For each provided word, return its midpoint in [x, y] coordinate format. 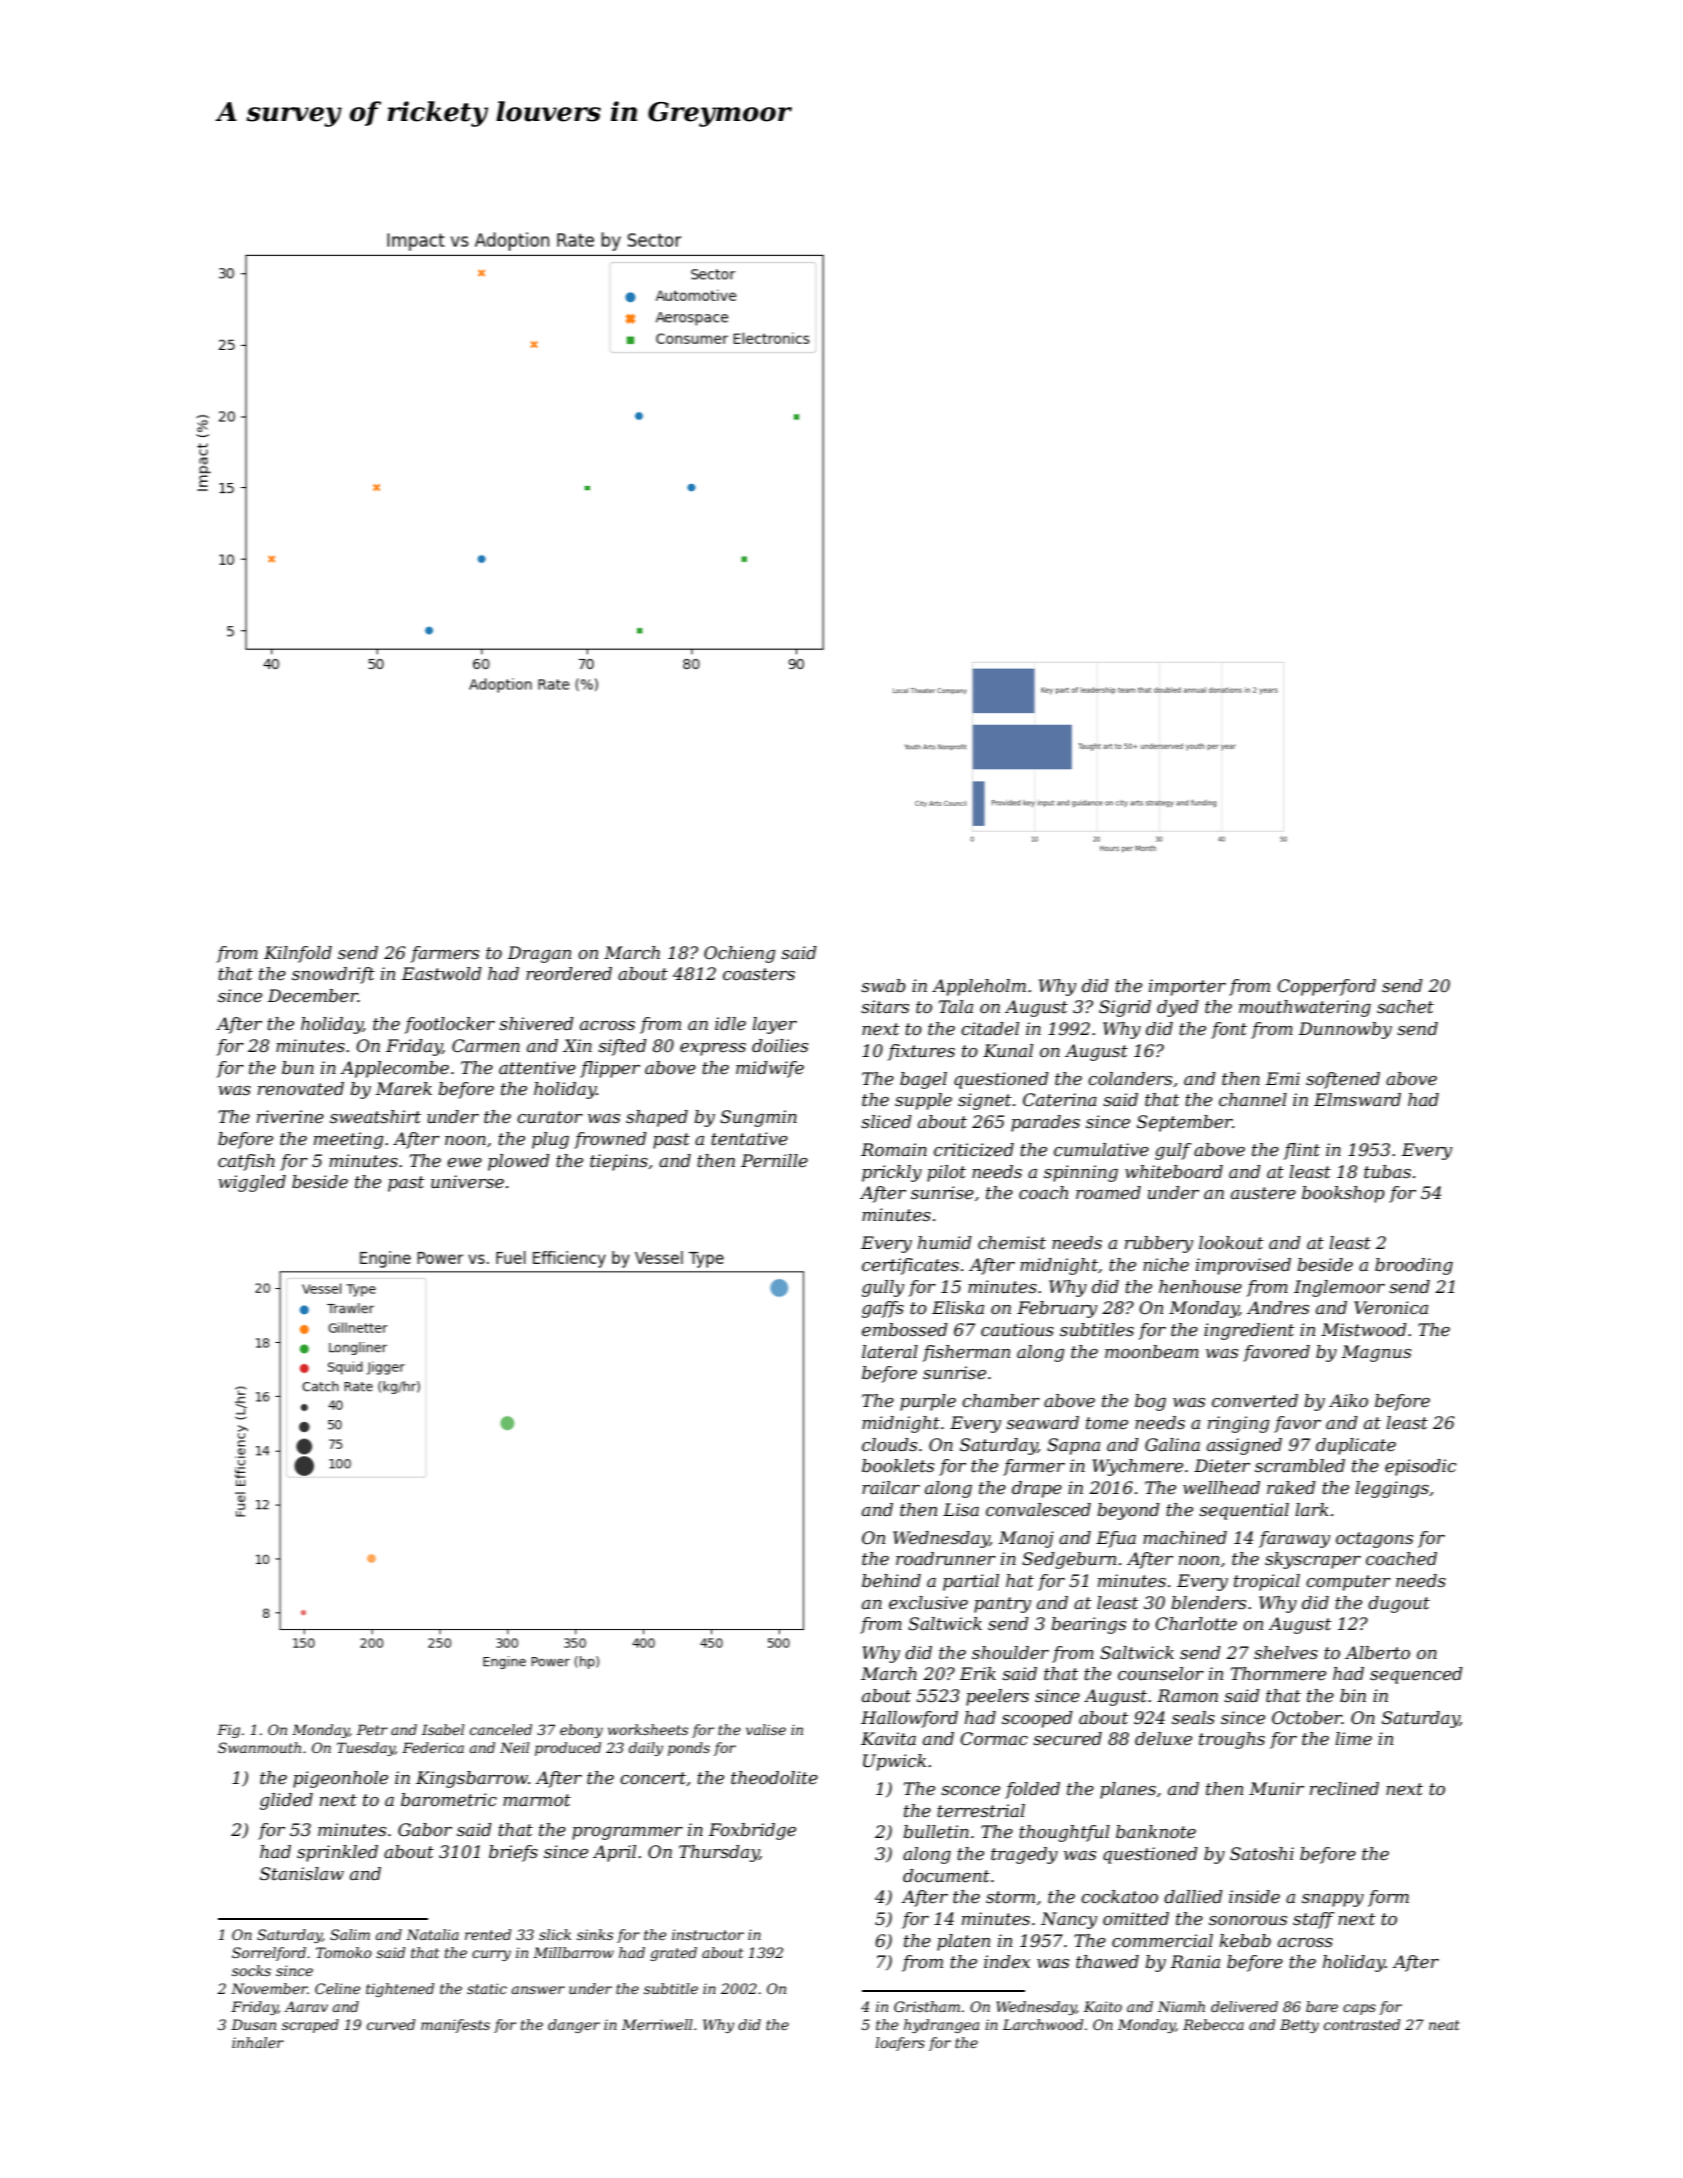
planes [1128, 1790]
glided [286, 1801]
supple [923, 1101]
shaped [657, 1118]
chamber [1001, 1401]
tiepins [619, 1162]
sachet [1405, 1007]
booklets [898, 1466]
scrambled [1300, 1466]
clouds [889, 1445]
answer [538, 1990]
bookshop [1343, 1194]
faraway [1294, 1539]
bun [298, 1068]
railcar [891, 1487]
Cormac [994, 1739]
